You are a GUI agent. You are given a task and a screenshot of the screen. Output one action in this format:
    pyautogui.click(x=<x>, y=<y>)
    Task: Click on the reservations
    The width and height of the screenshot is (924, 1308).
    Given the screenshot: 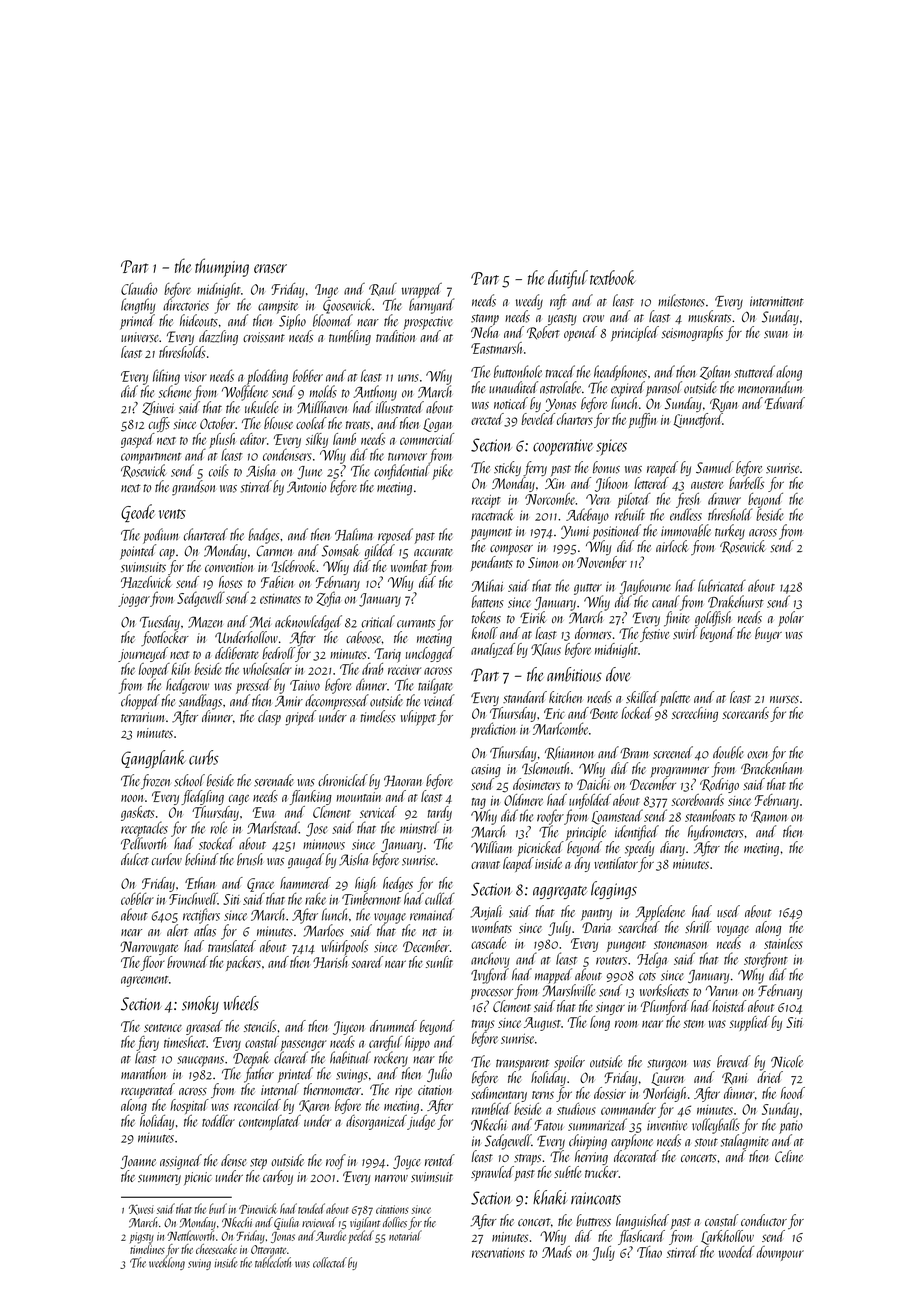 What is the action you would take?
    pyautogui.click(x=498, y=1253)
